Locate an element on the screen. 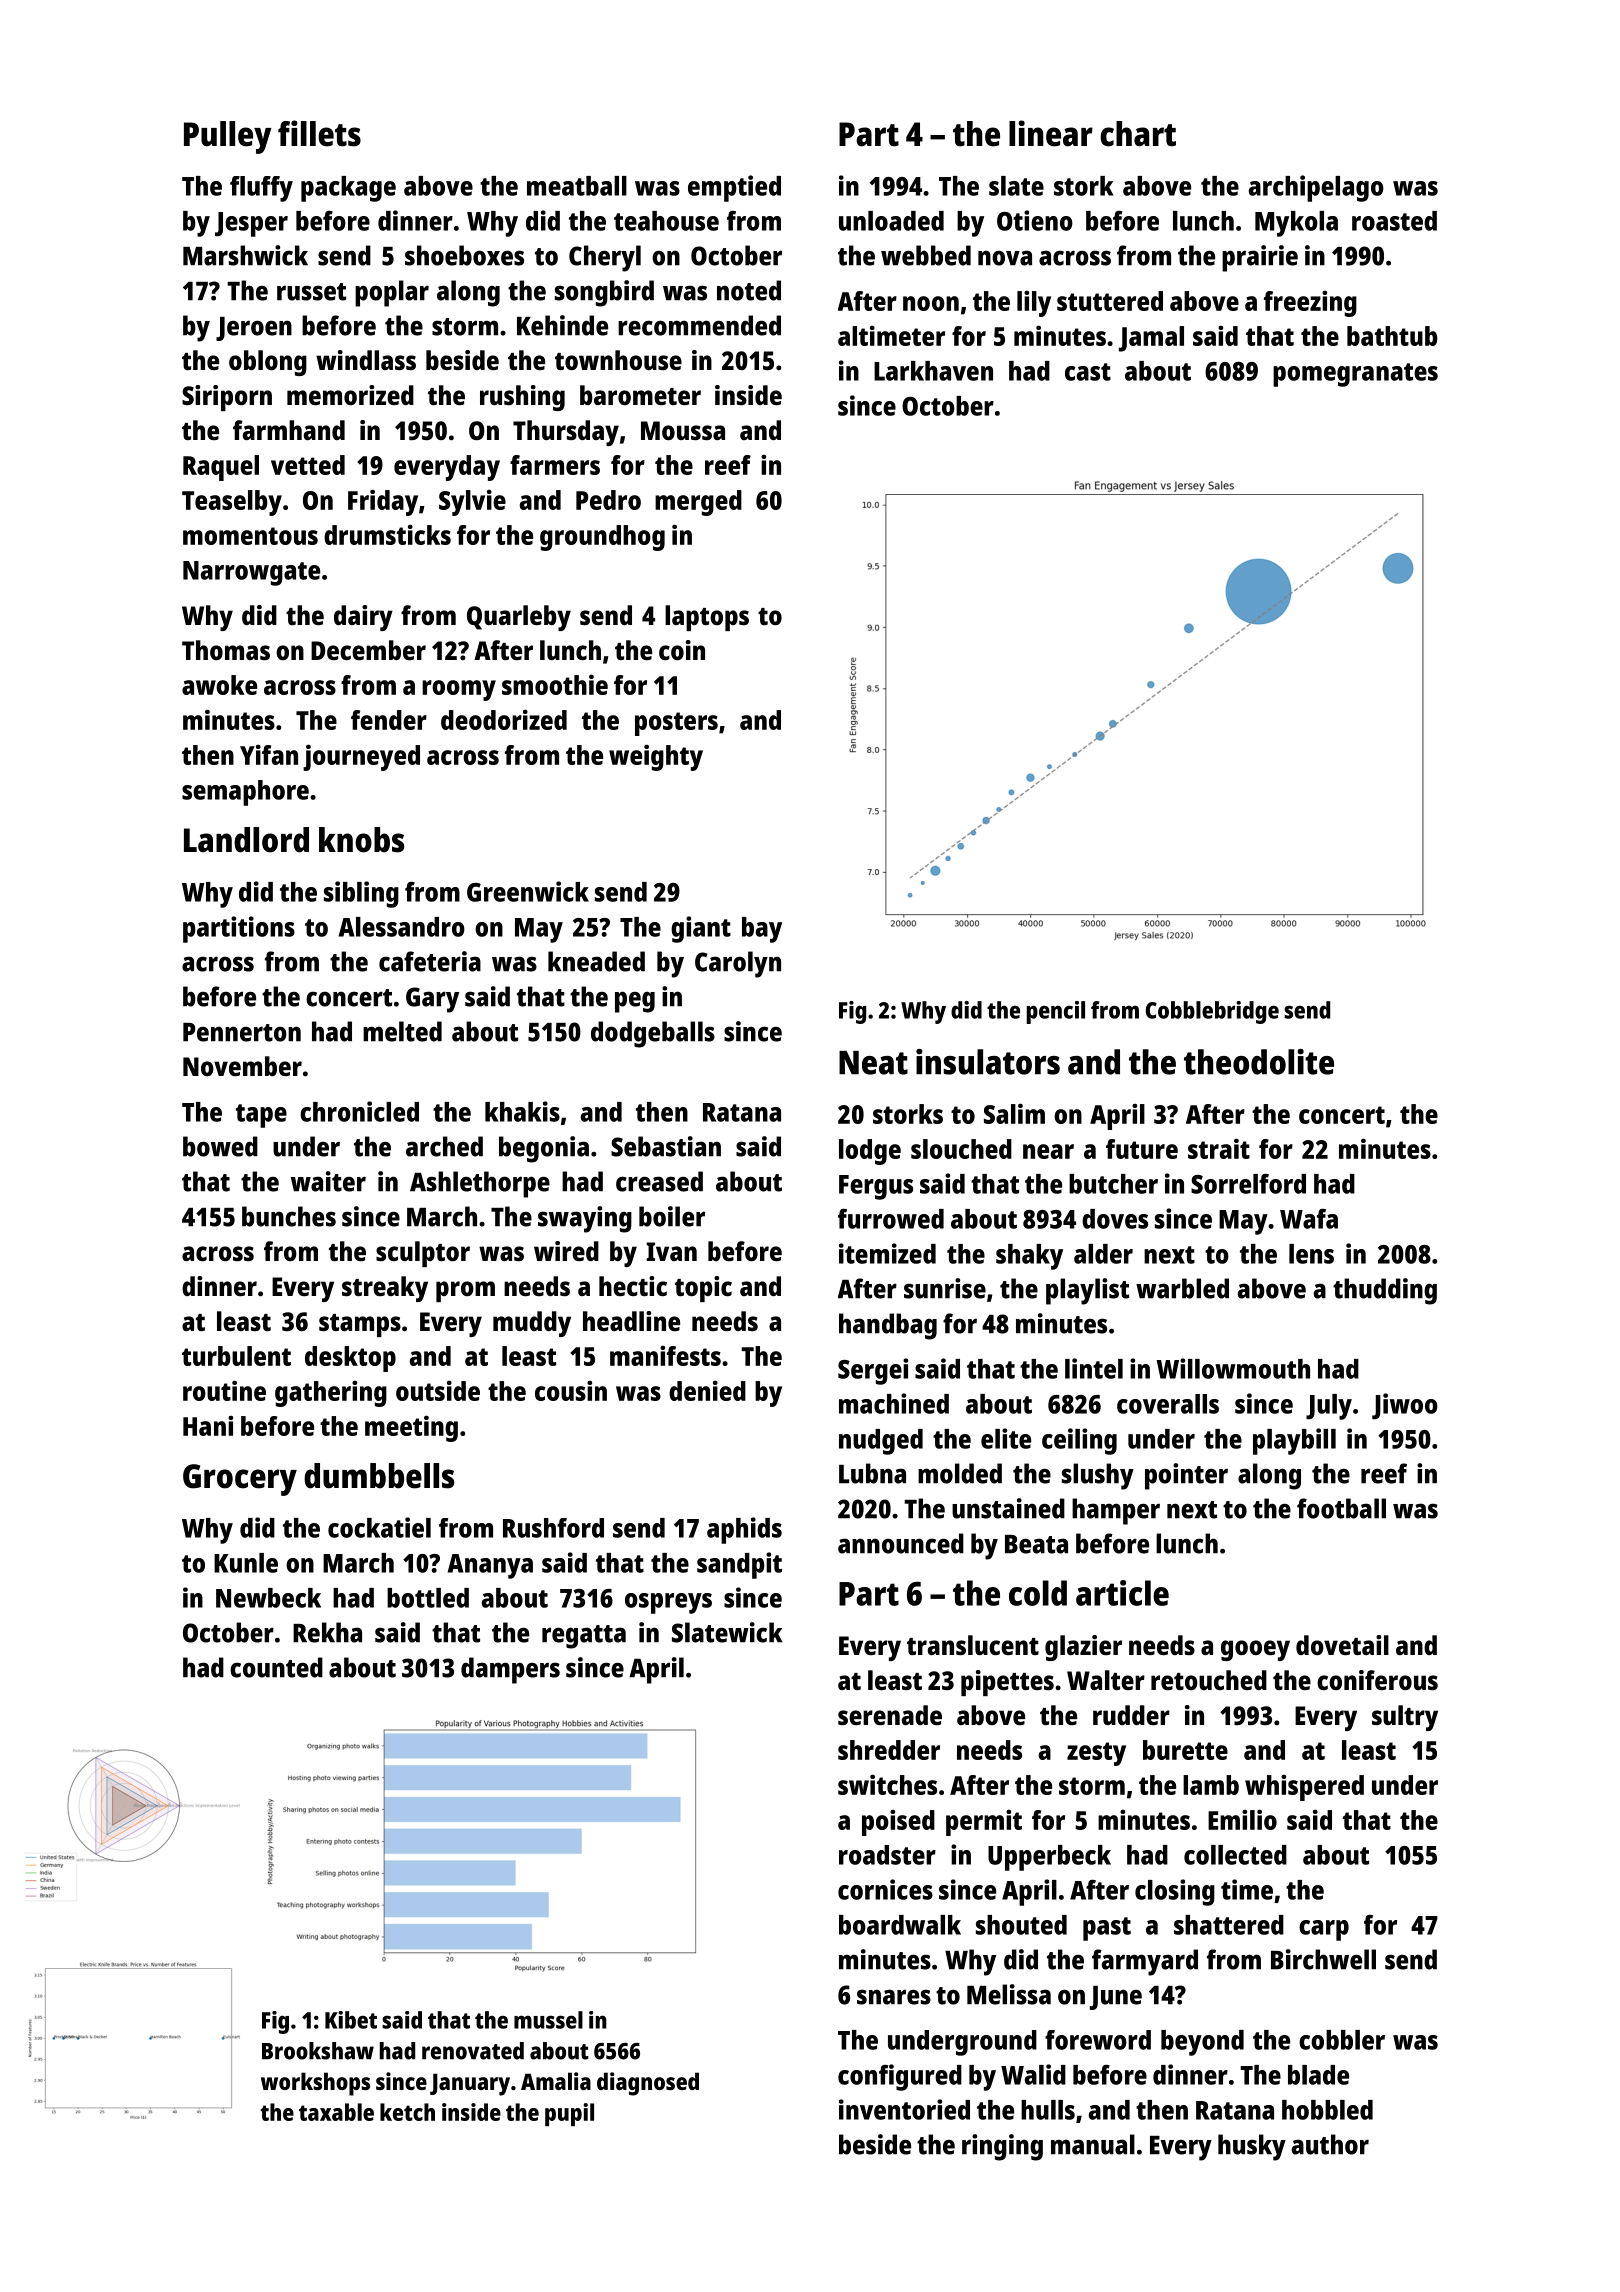 This screenshot has height=2292, width=1620. taxable is located at coordinates (336, 2112).
